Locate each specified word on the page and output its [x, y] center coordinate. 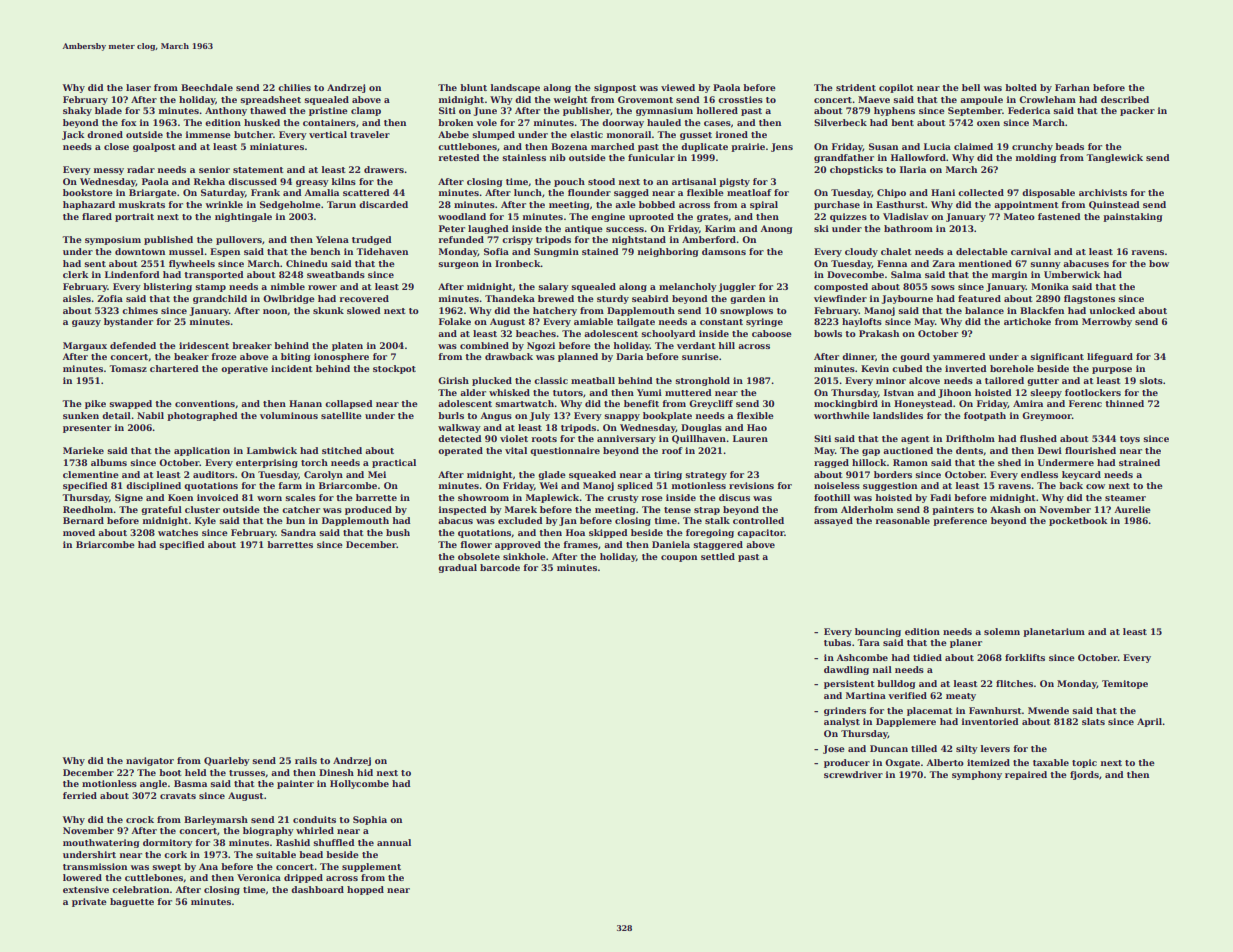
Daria [629, 356]
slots [1151, 380]
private [89, 902]
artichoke [1027, 321]
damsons [724, 251]
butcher [253, 134]
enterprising [267, 463]
